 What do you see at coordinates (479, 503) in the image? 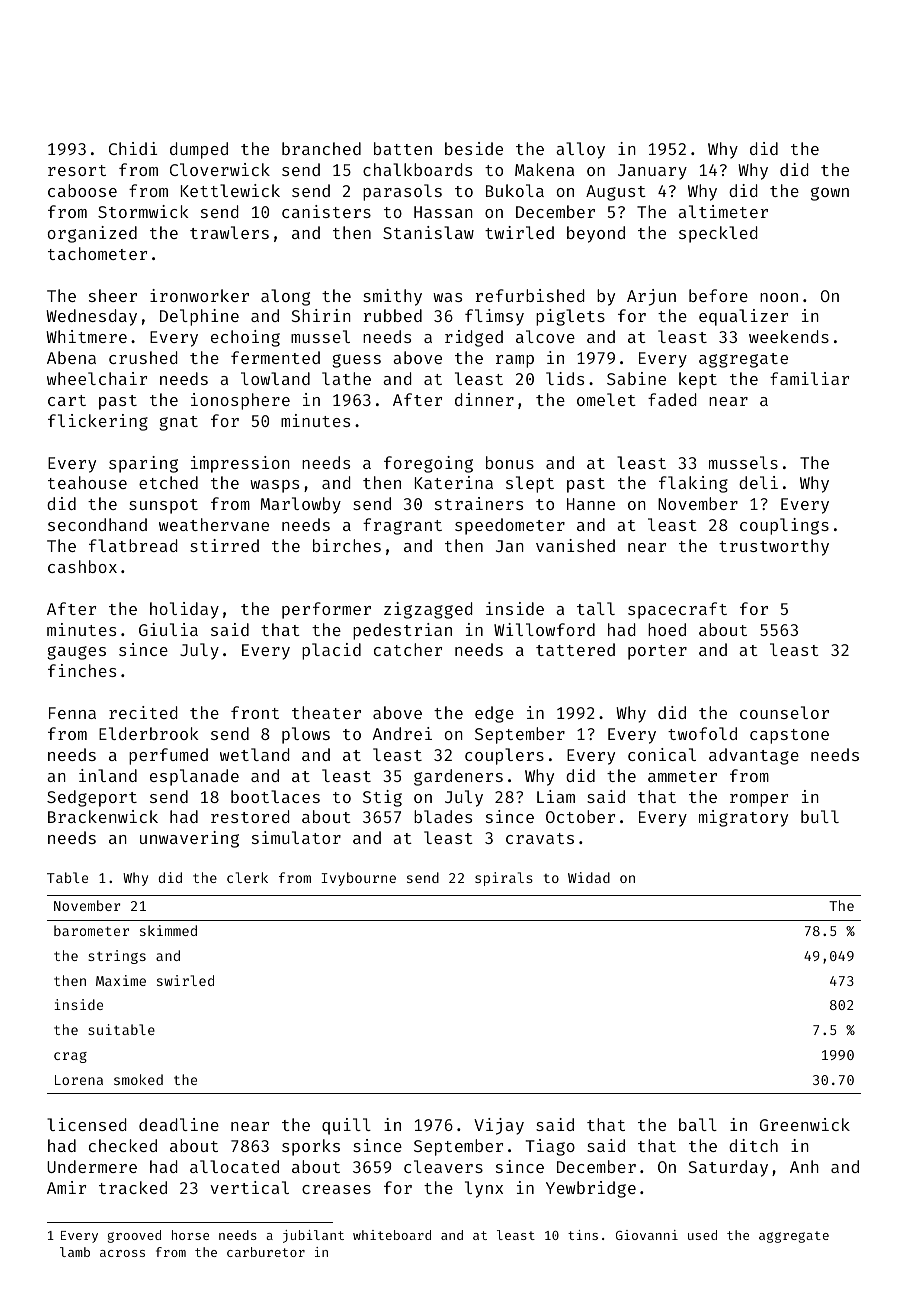
I see `strainers` at bounding box center [479, 503].
